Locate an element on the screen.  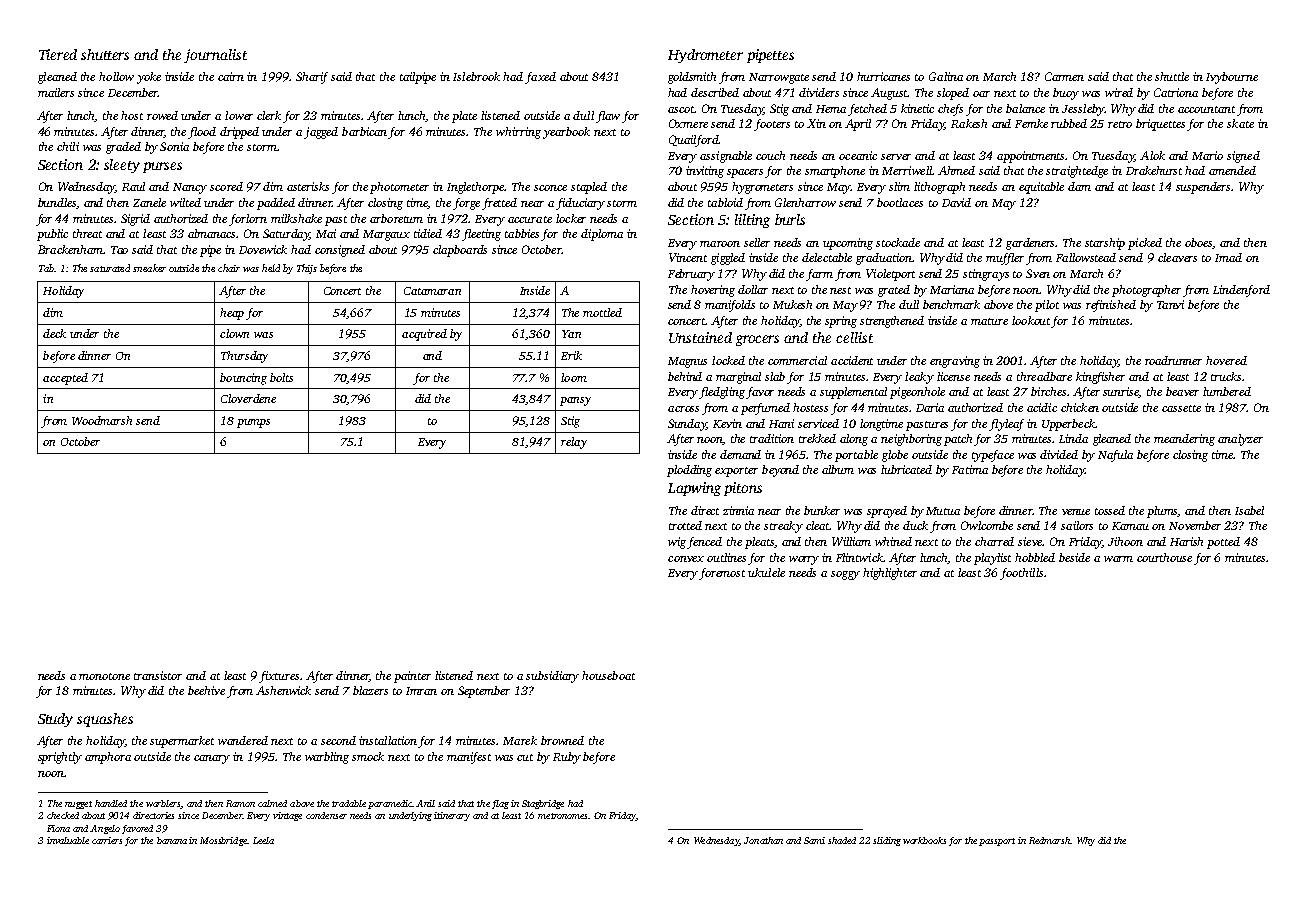
browned is located at coordinates (562, 740).
